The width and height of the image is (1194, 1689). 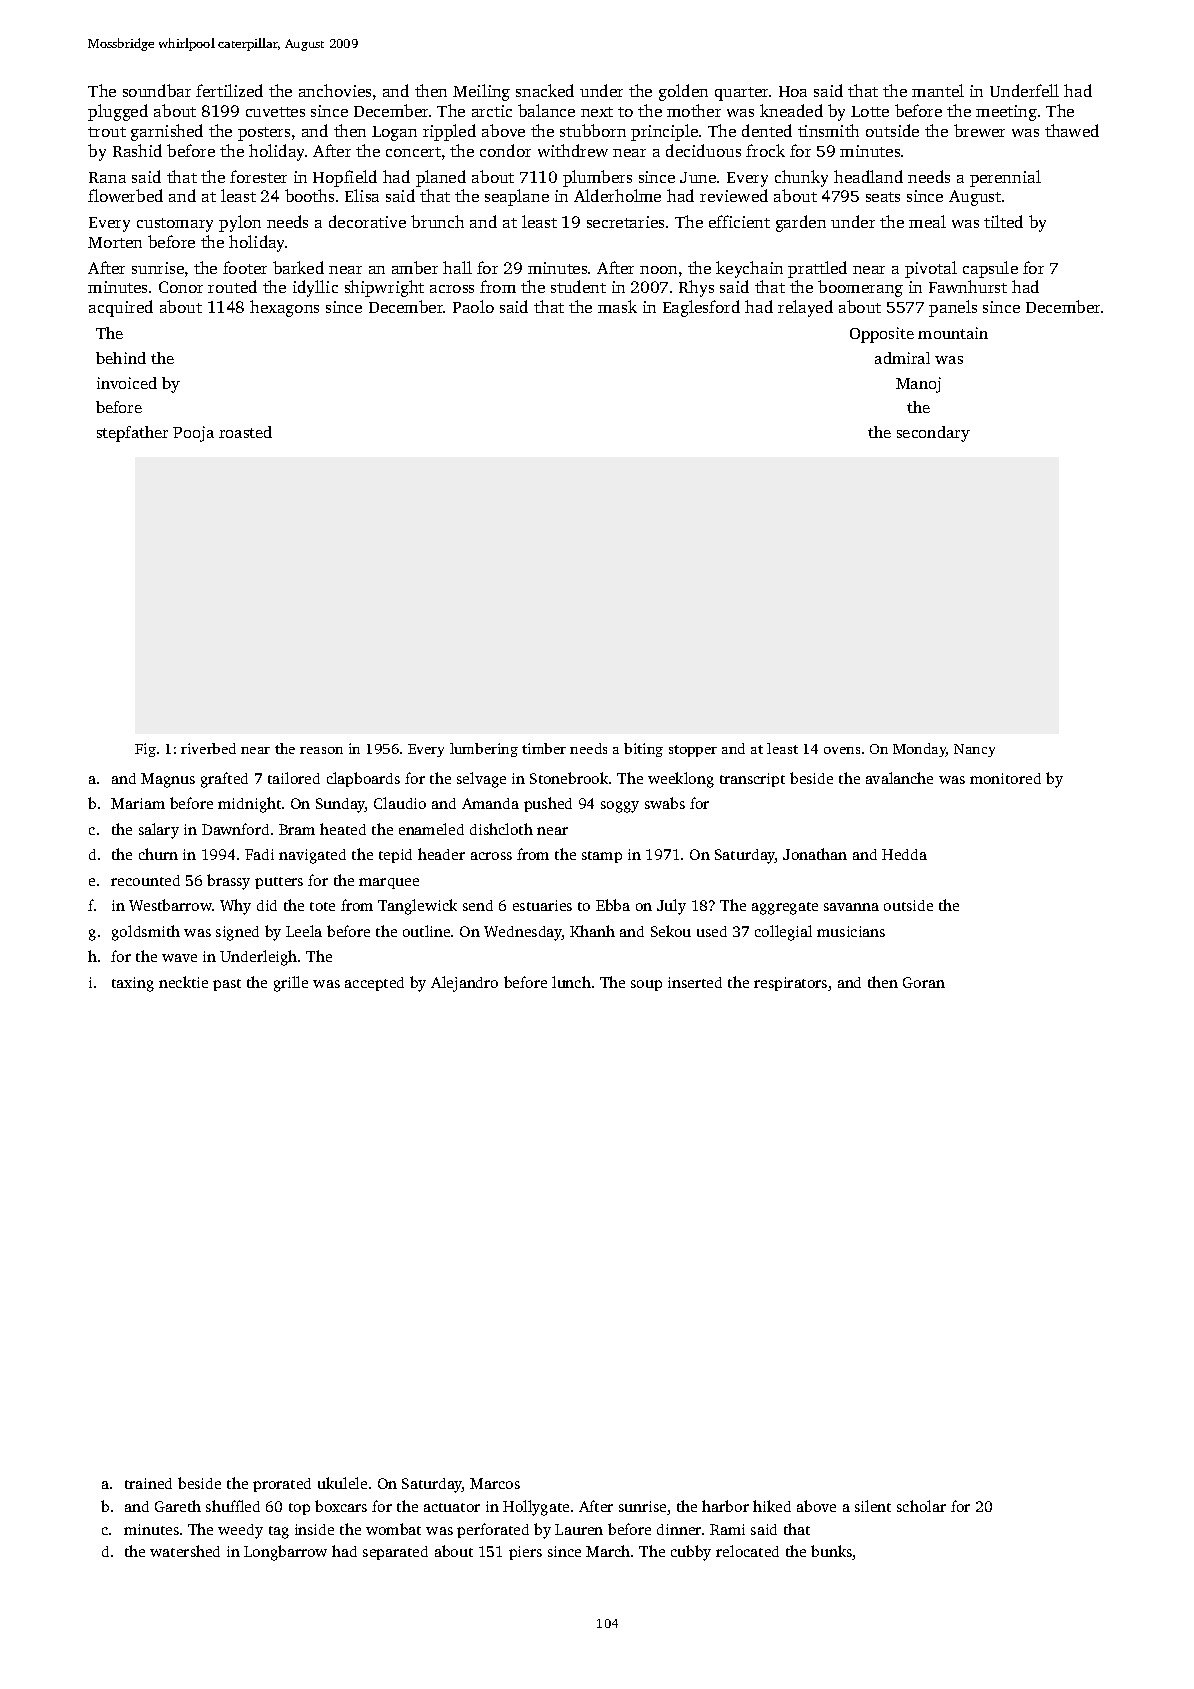 What do you see at coordinates (933, 434) in the image?
I see `secondary` at bounding box center [933, 434].
